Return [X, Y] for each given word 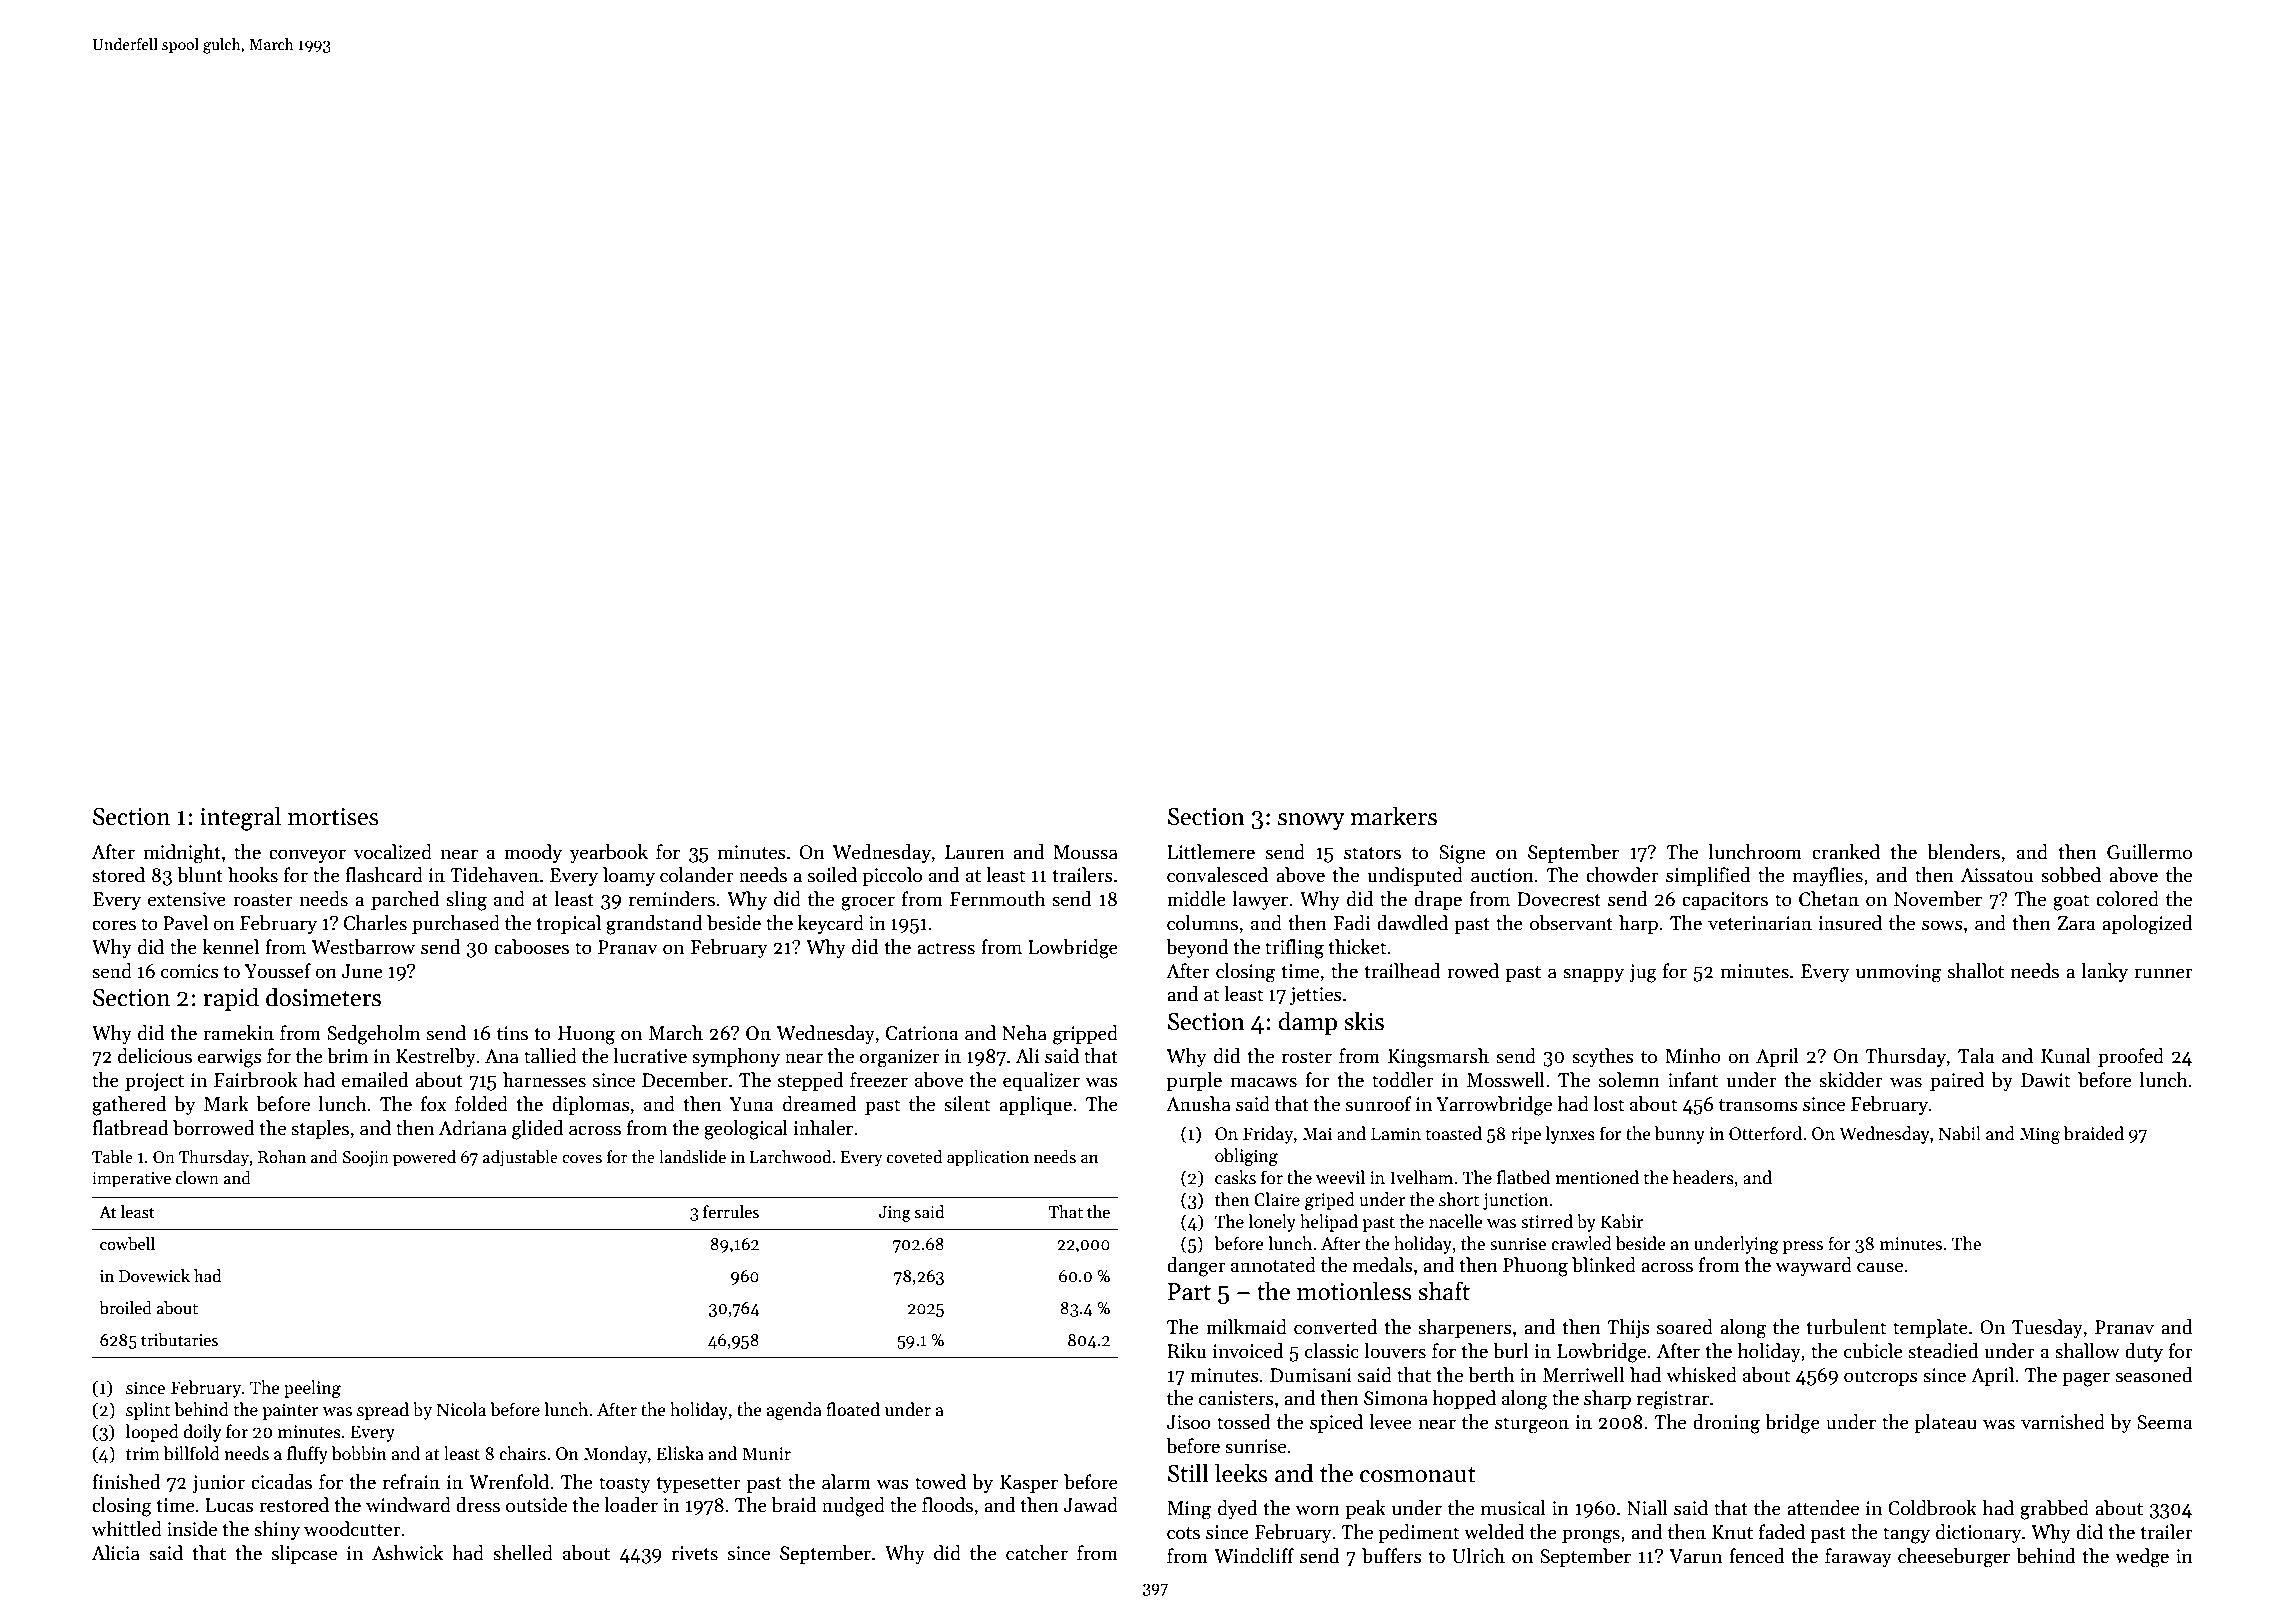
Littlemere [1211, 852]
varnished [2063, 1422]
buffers [1392, 1556]
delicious [155, 1056]
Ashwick [407, 1553]
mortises [333, 817]
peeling [312, 1389]
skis [1364, 1021]
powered [424, 1158]
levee [1390, 1422]
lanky [2105, 972]
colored [2127, 899]
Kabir [1622, 1221]
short [1459, 1199]
